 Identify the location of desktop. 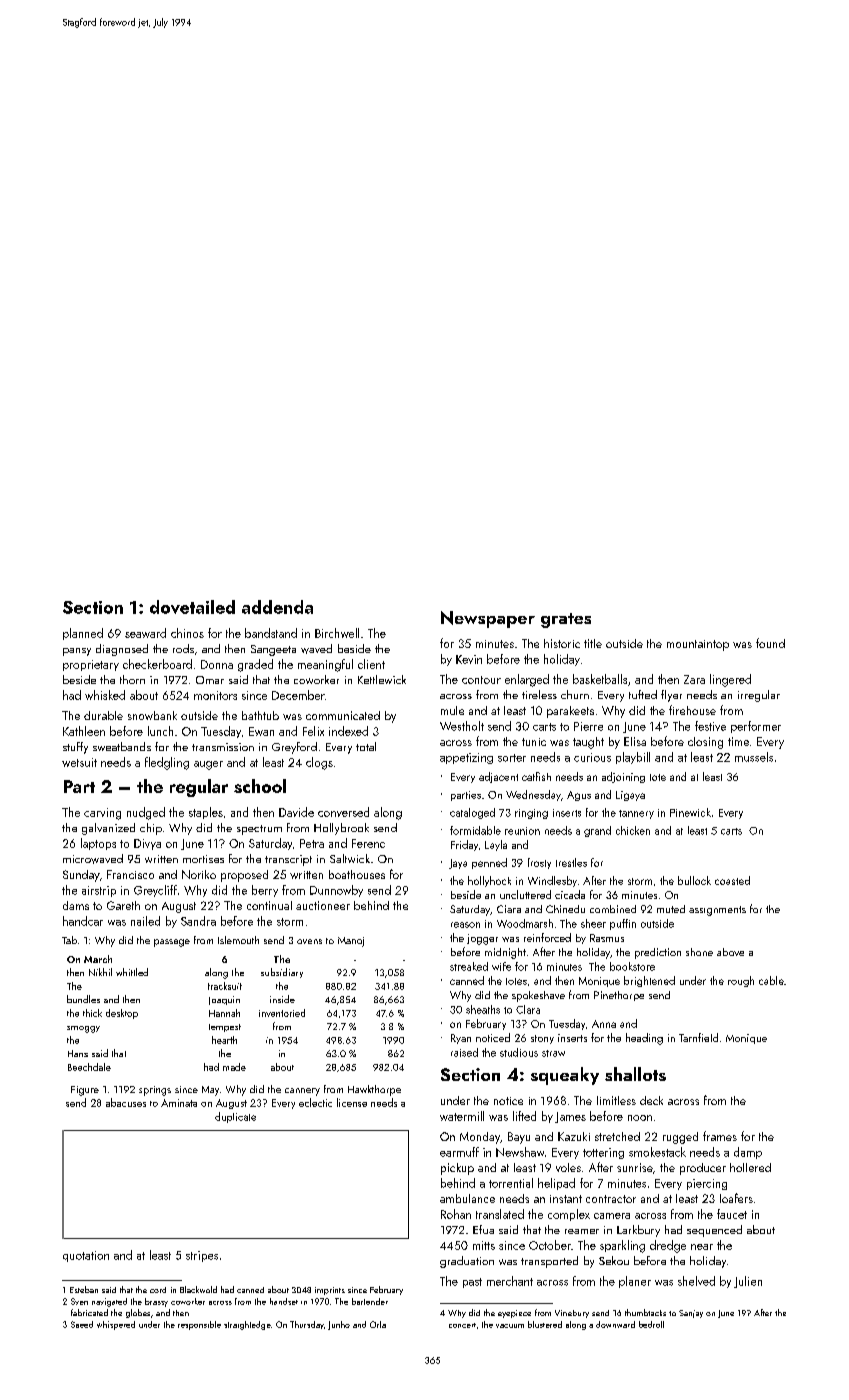
(122, 1014).
